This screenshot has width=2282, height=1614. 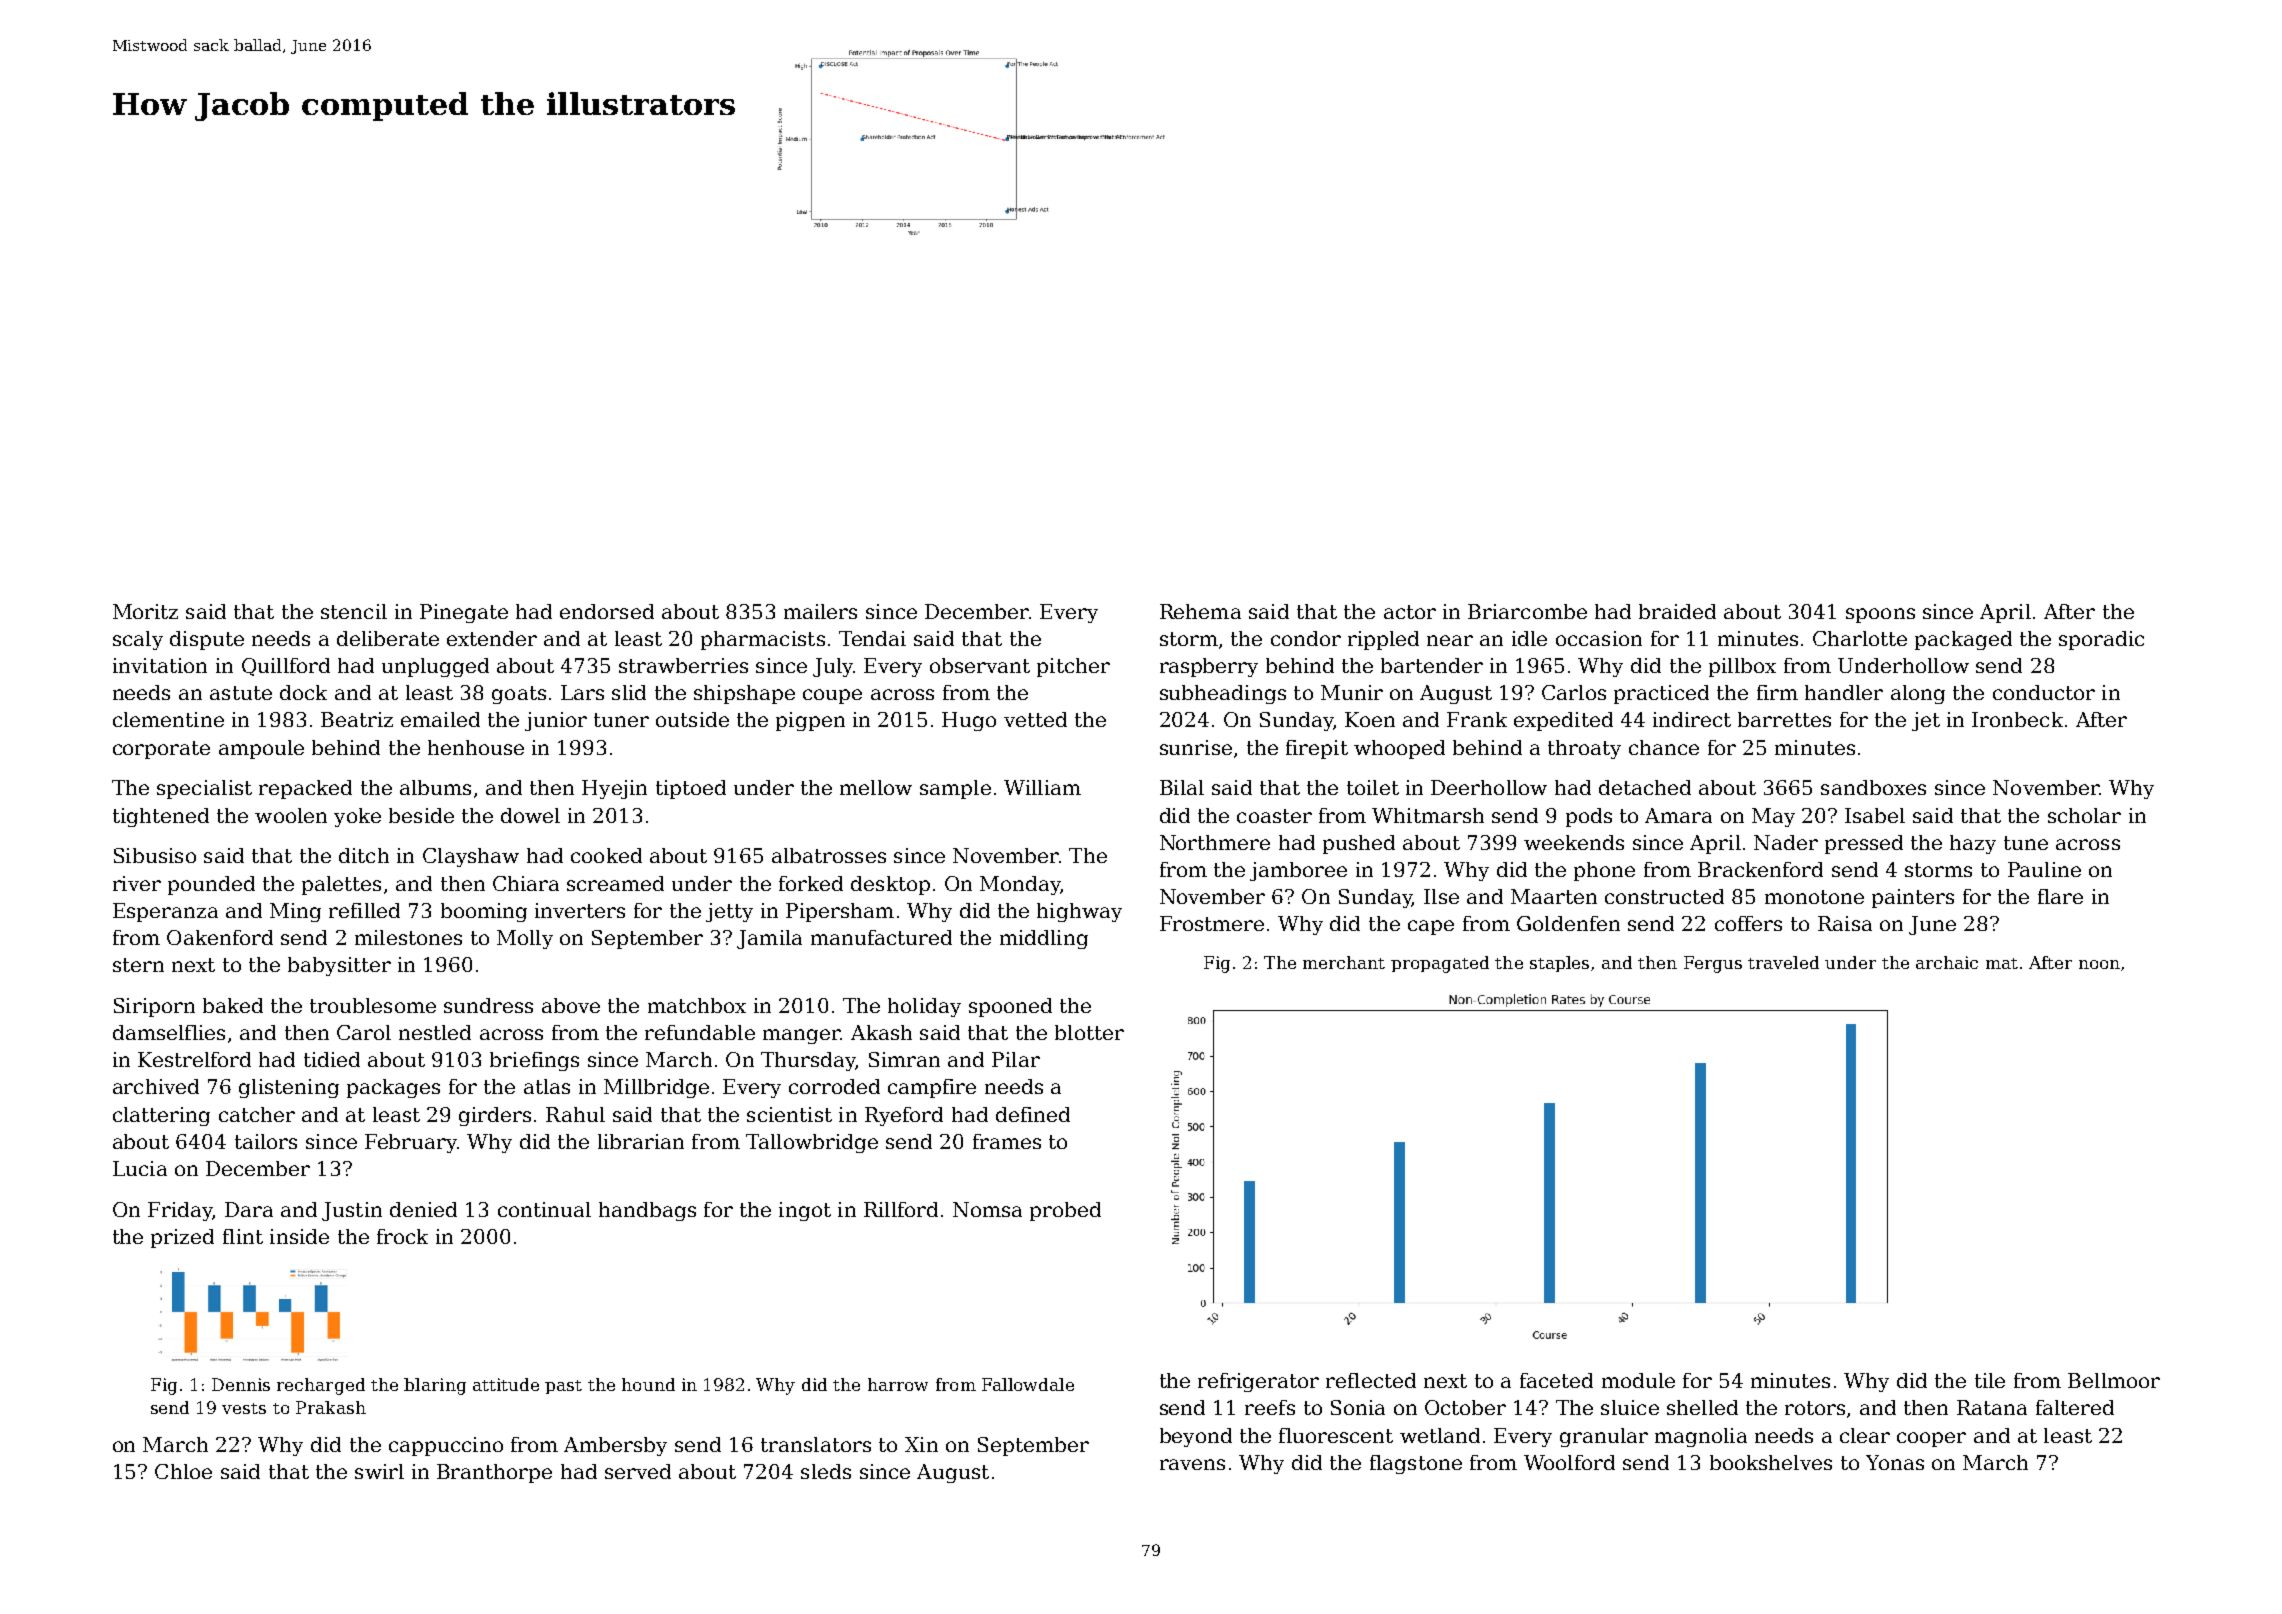 I want to click on sleds, so click(x=826, y=1471).
